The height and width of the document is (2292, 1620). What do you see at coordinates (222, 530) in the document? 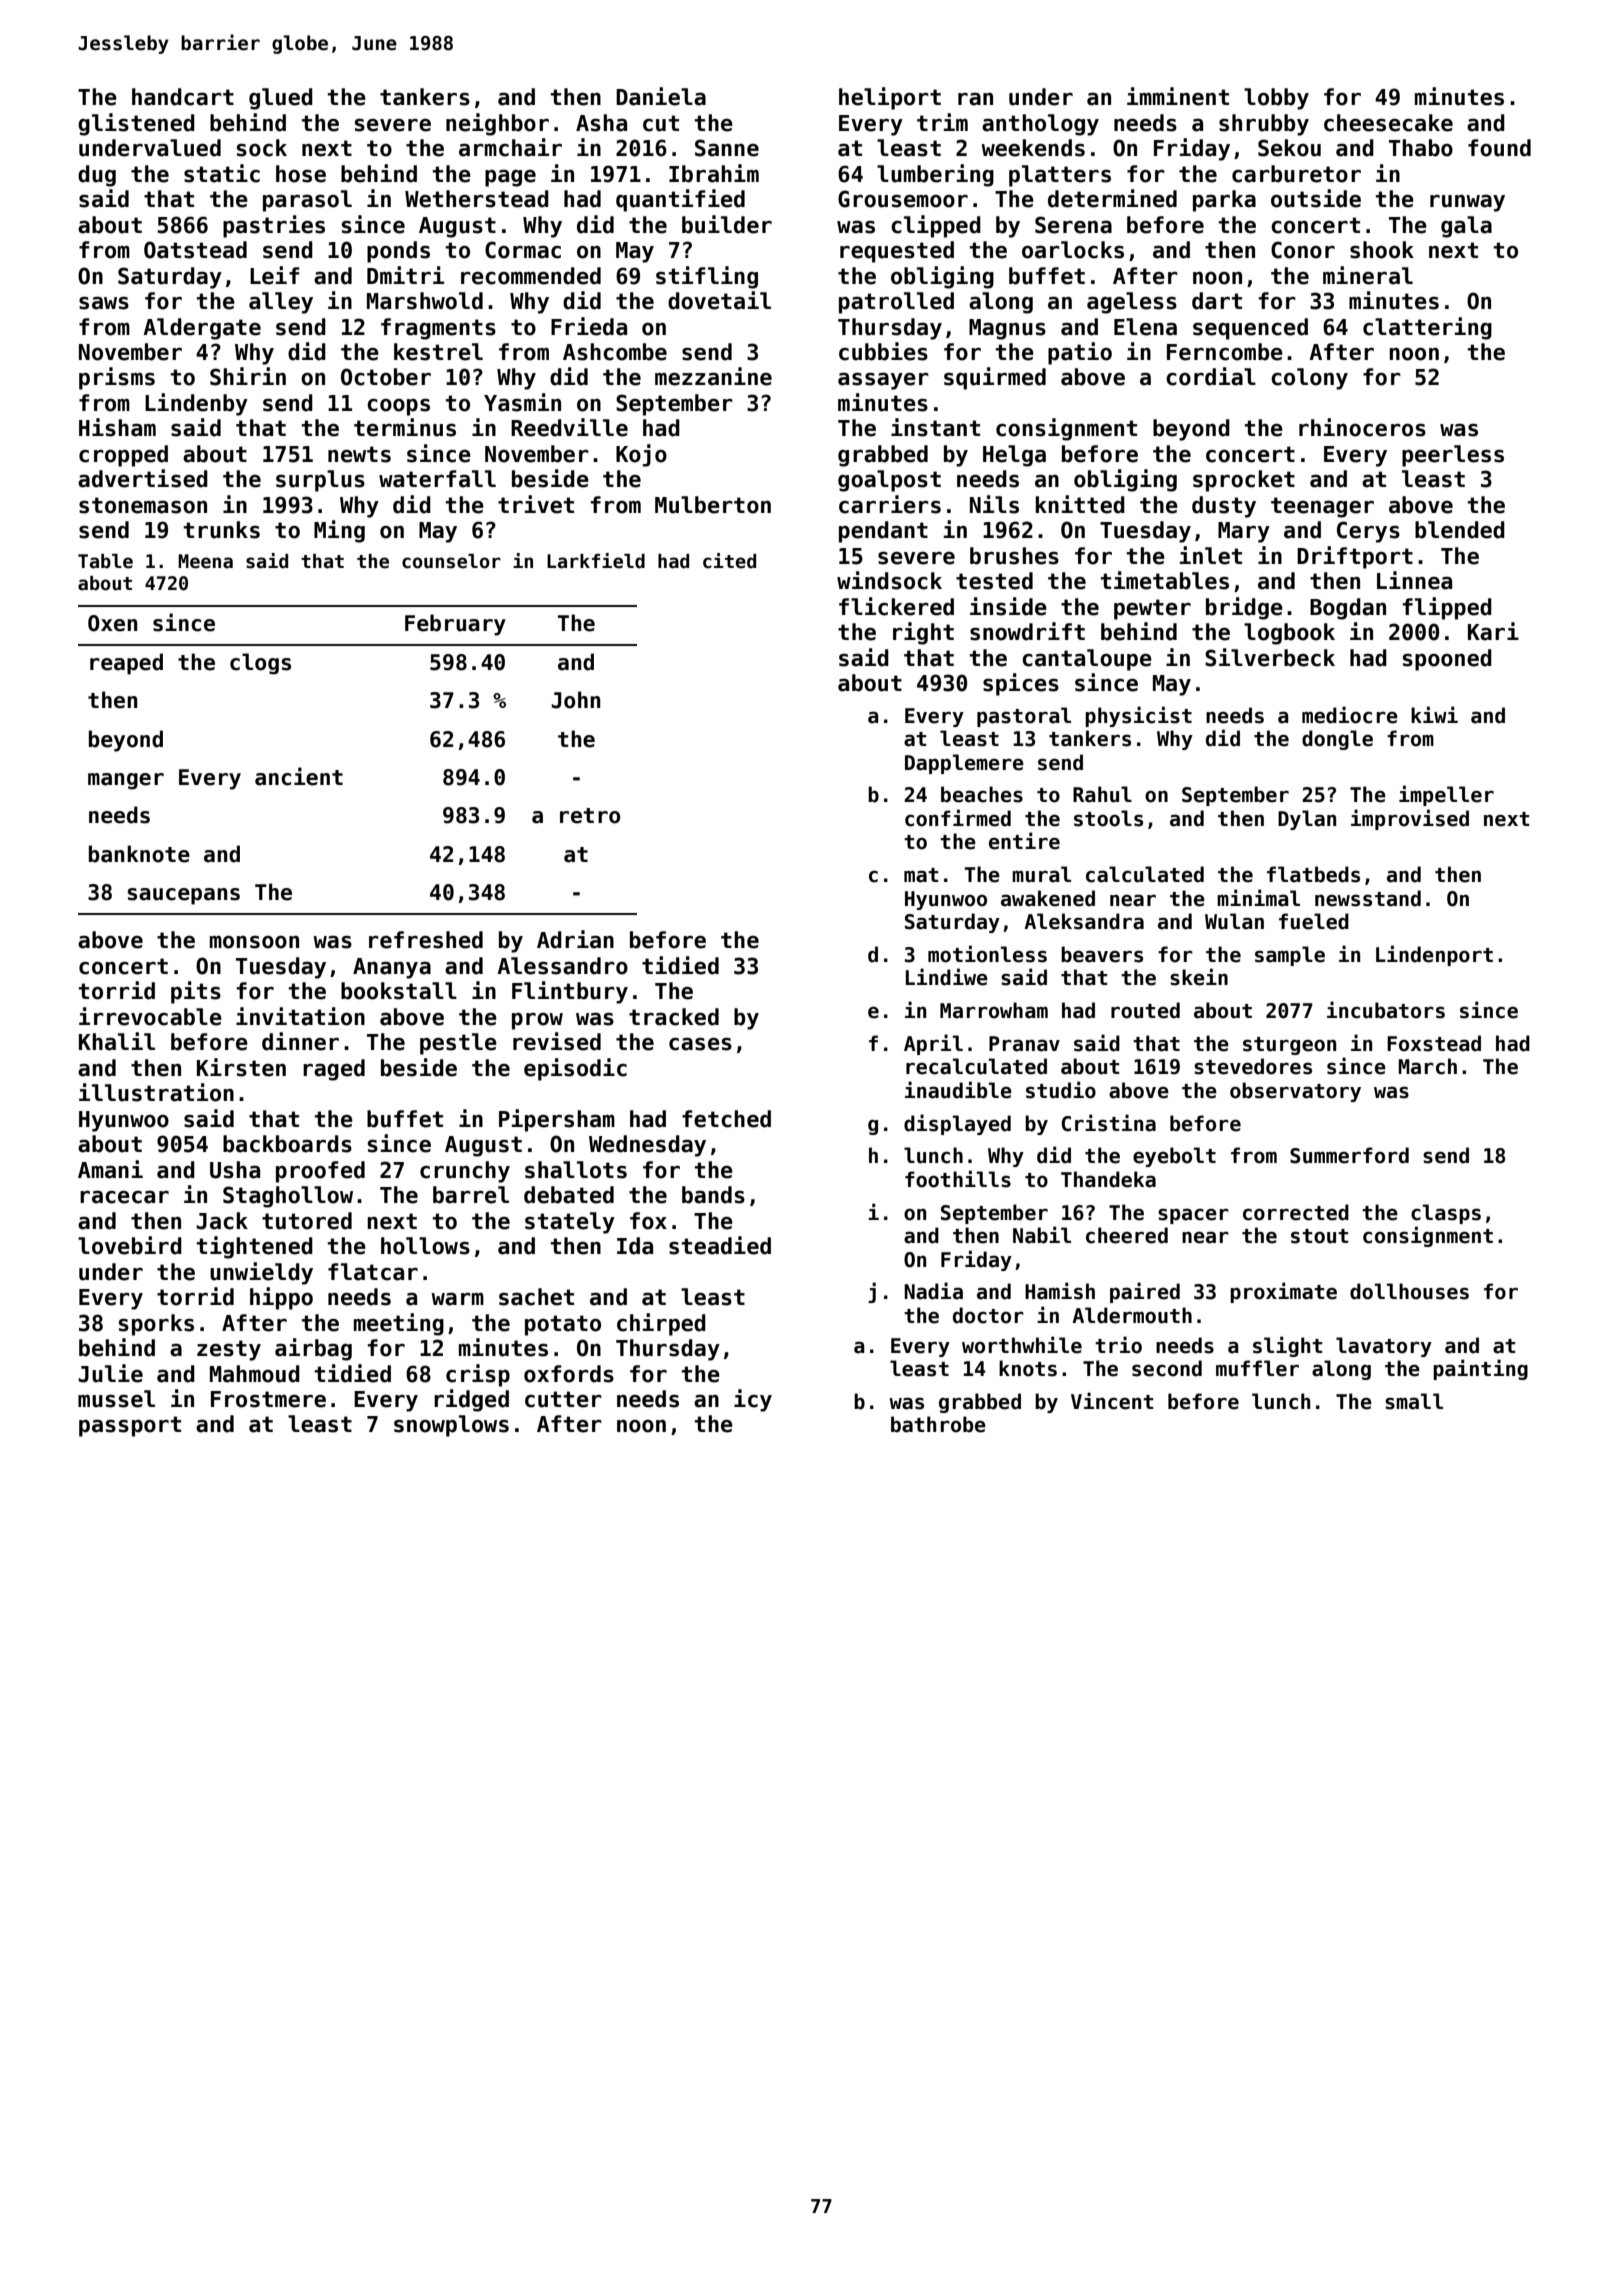
I see `trunks` at bounding box center [222, 530].
